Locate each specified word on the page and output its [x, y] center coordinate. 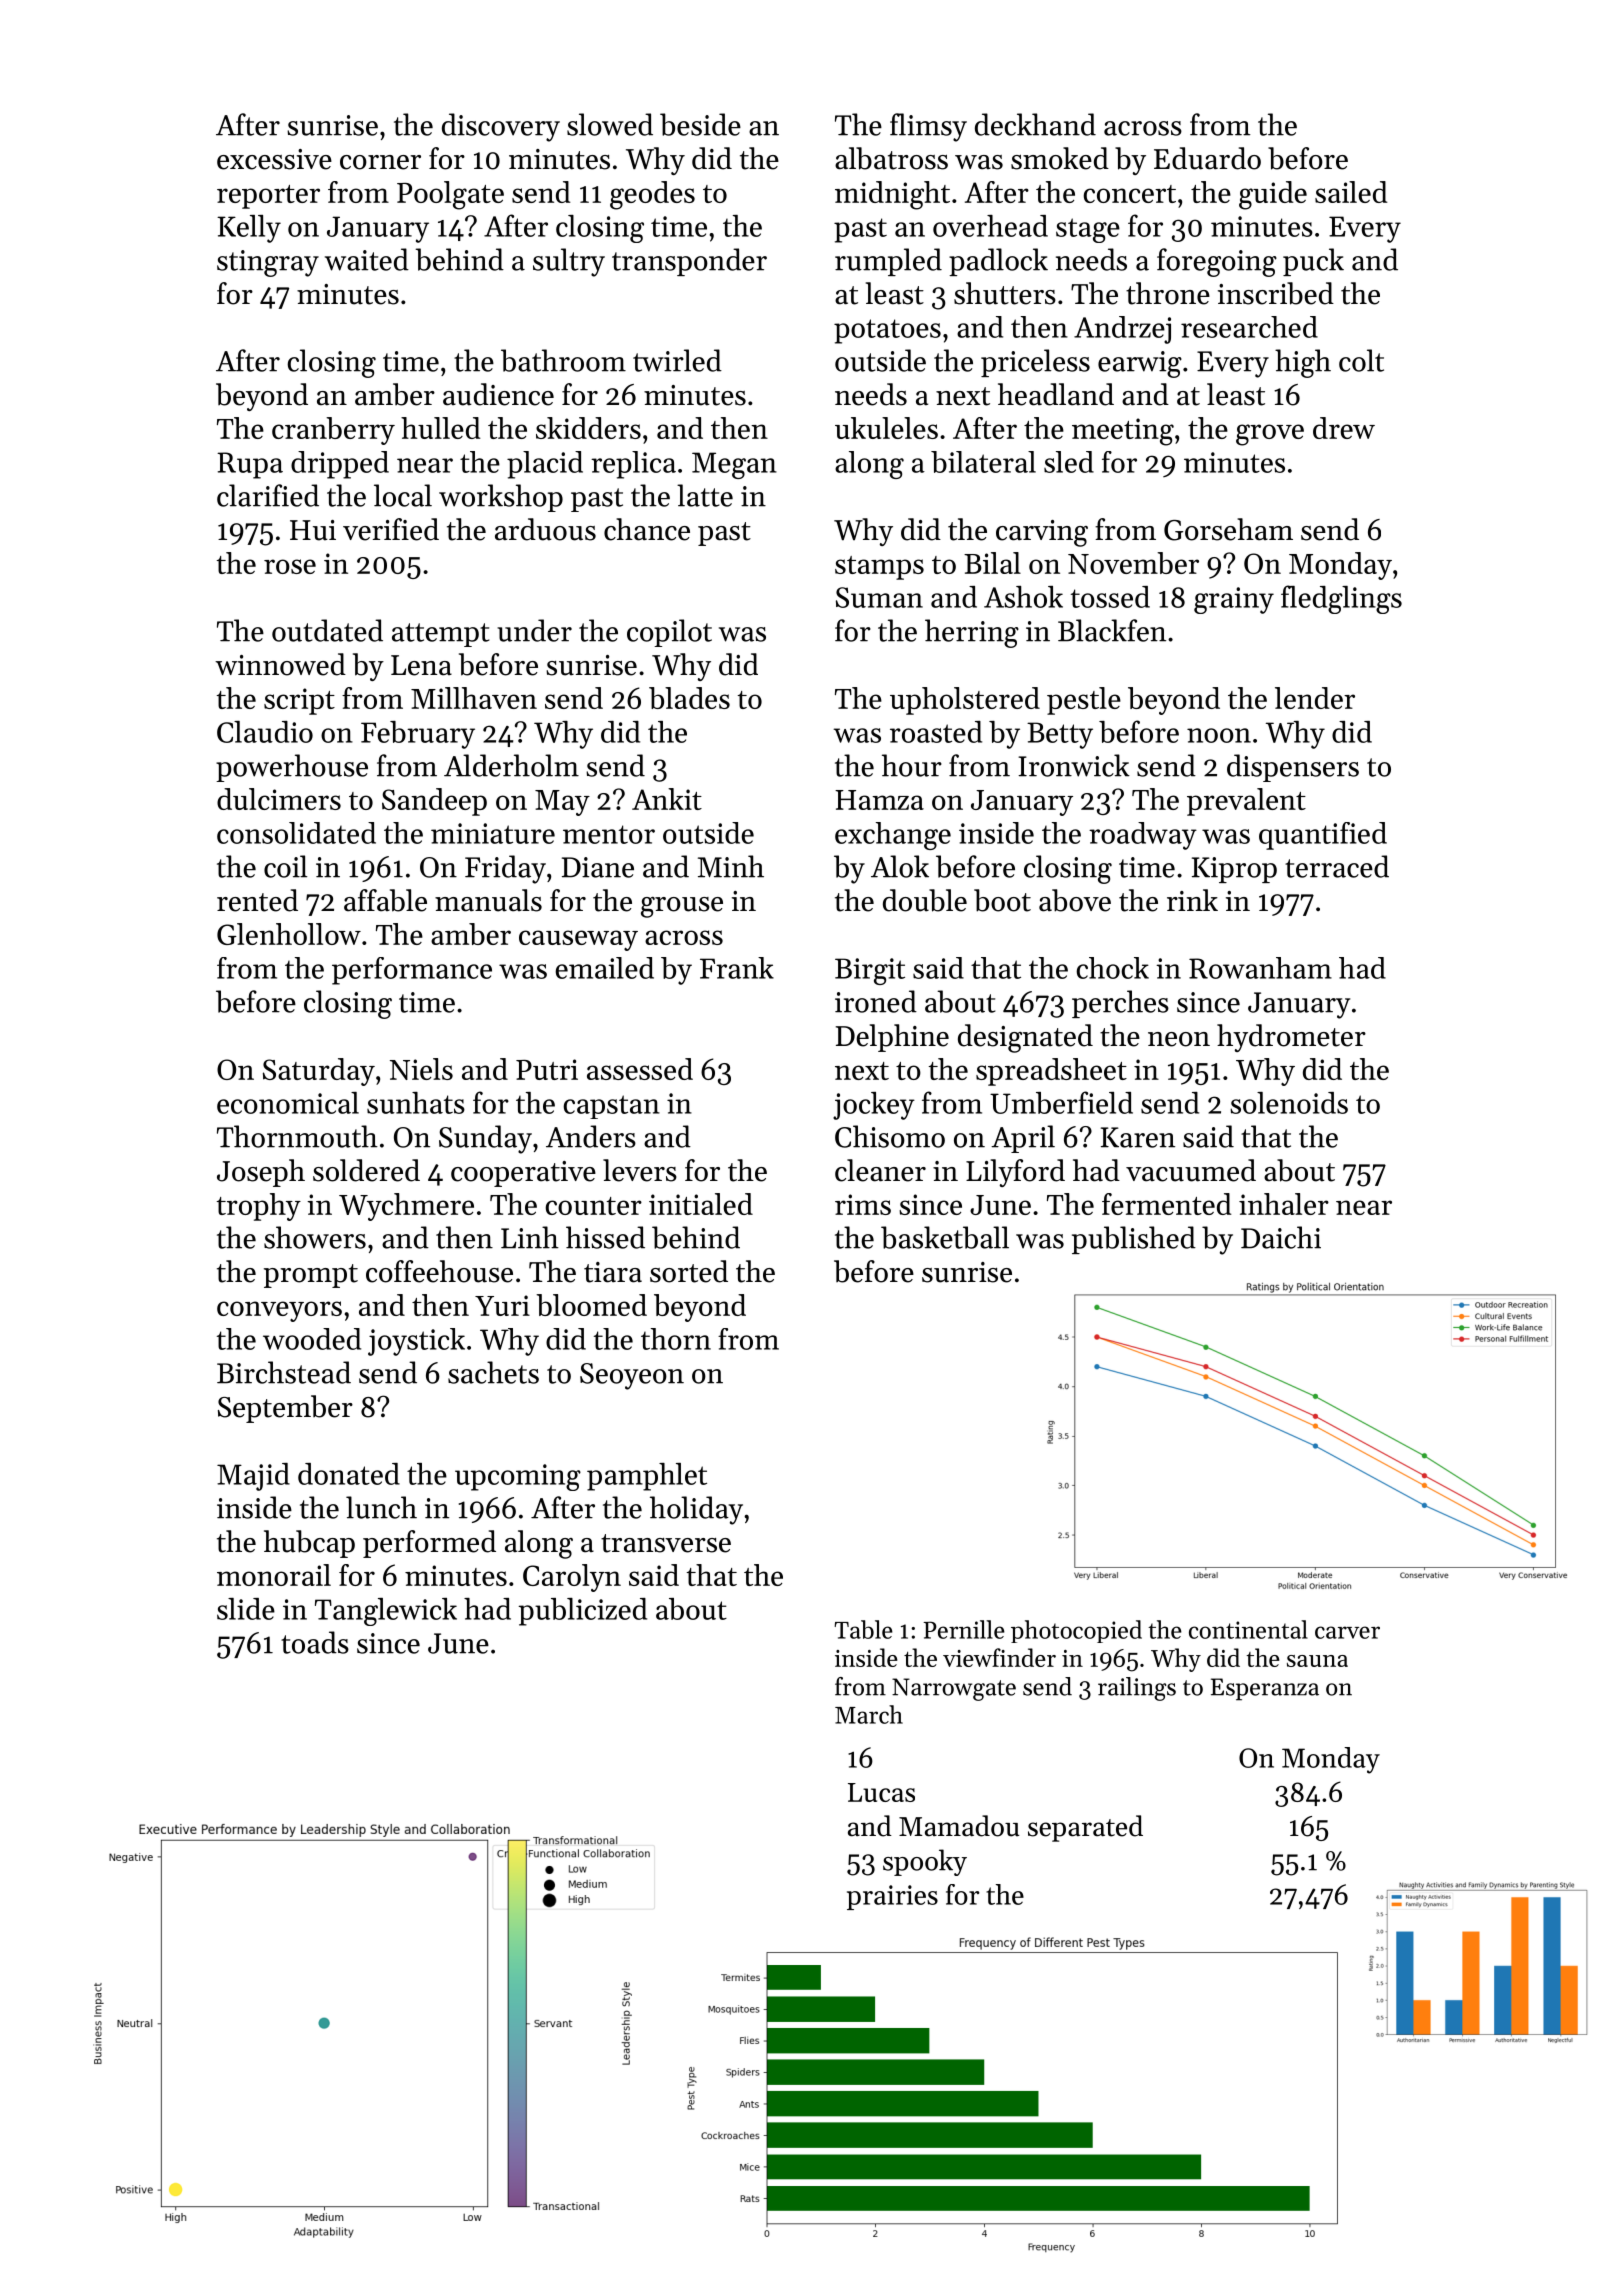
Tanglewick [386, 1612]
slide [246, 1609]
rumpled [888, 262]
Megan [734, 465]
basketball [945, 1237]
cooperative [523, 1174]
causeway [578, 940]
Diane [598, 867]
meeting [1123, 432]
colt [1361, 360]
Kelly [249, 229]
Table [863, 1629]
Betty [1060, 735]
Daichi [1281, 1237]
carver [1347, 1632]
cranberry [333, 431]
